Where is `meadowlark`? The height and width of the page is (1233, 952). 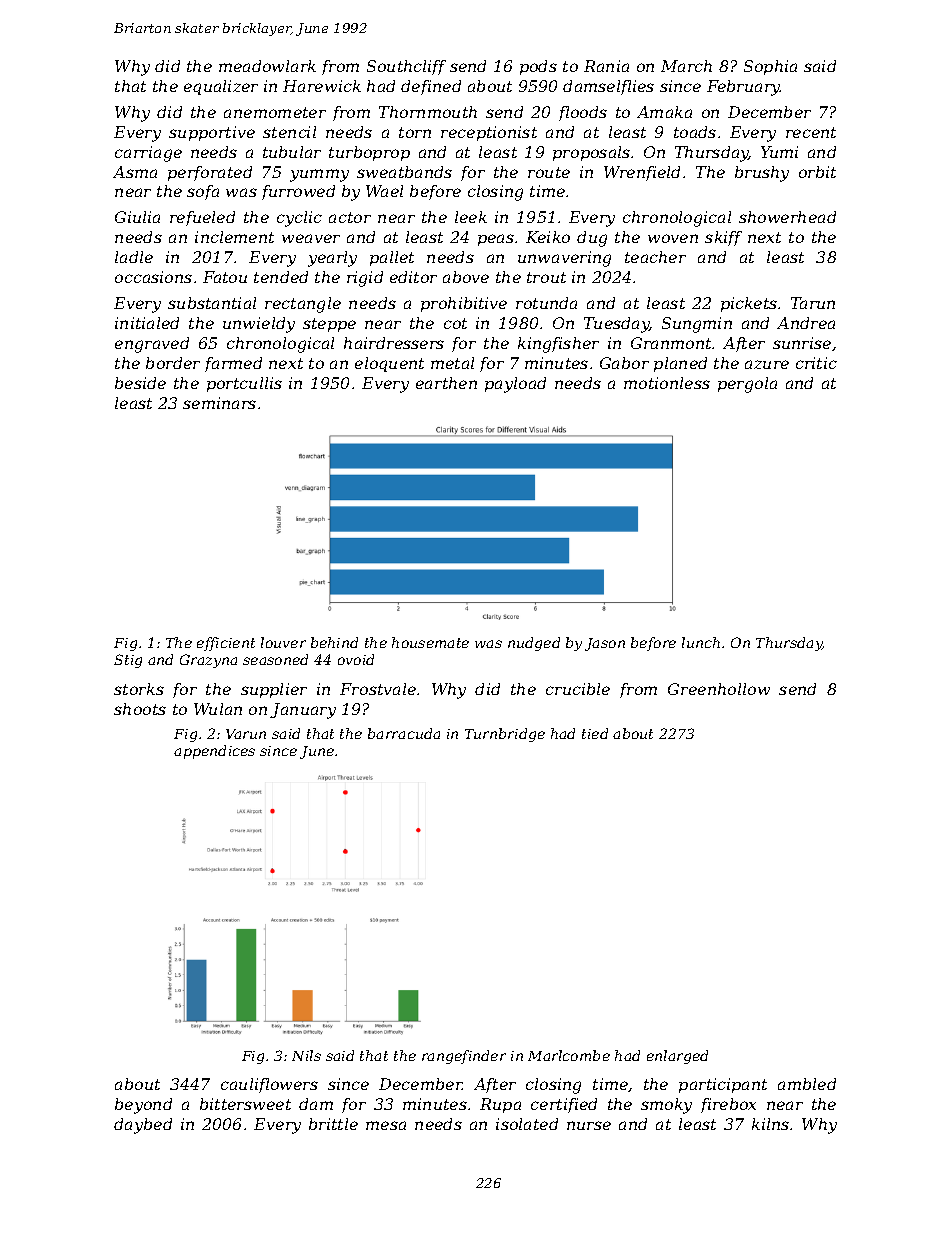 meadowlark is located at coordinates (267, 66).
